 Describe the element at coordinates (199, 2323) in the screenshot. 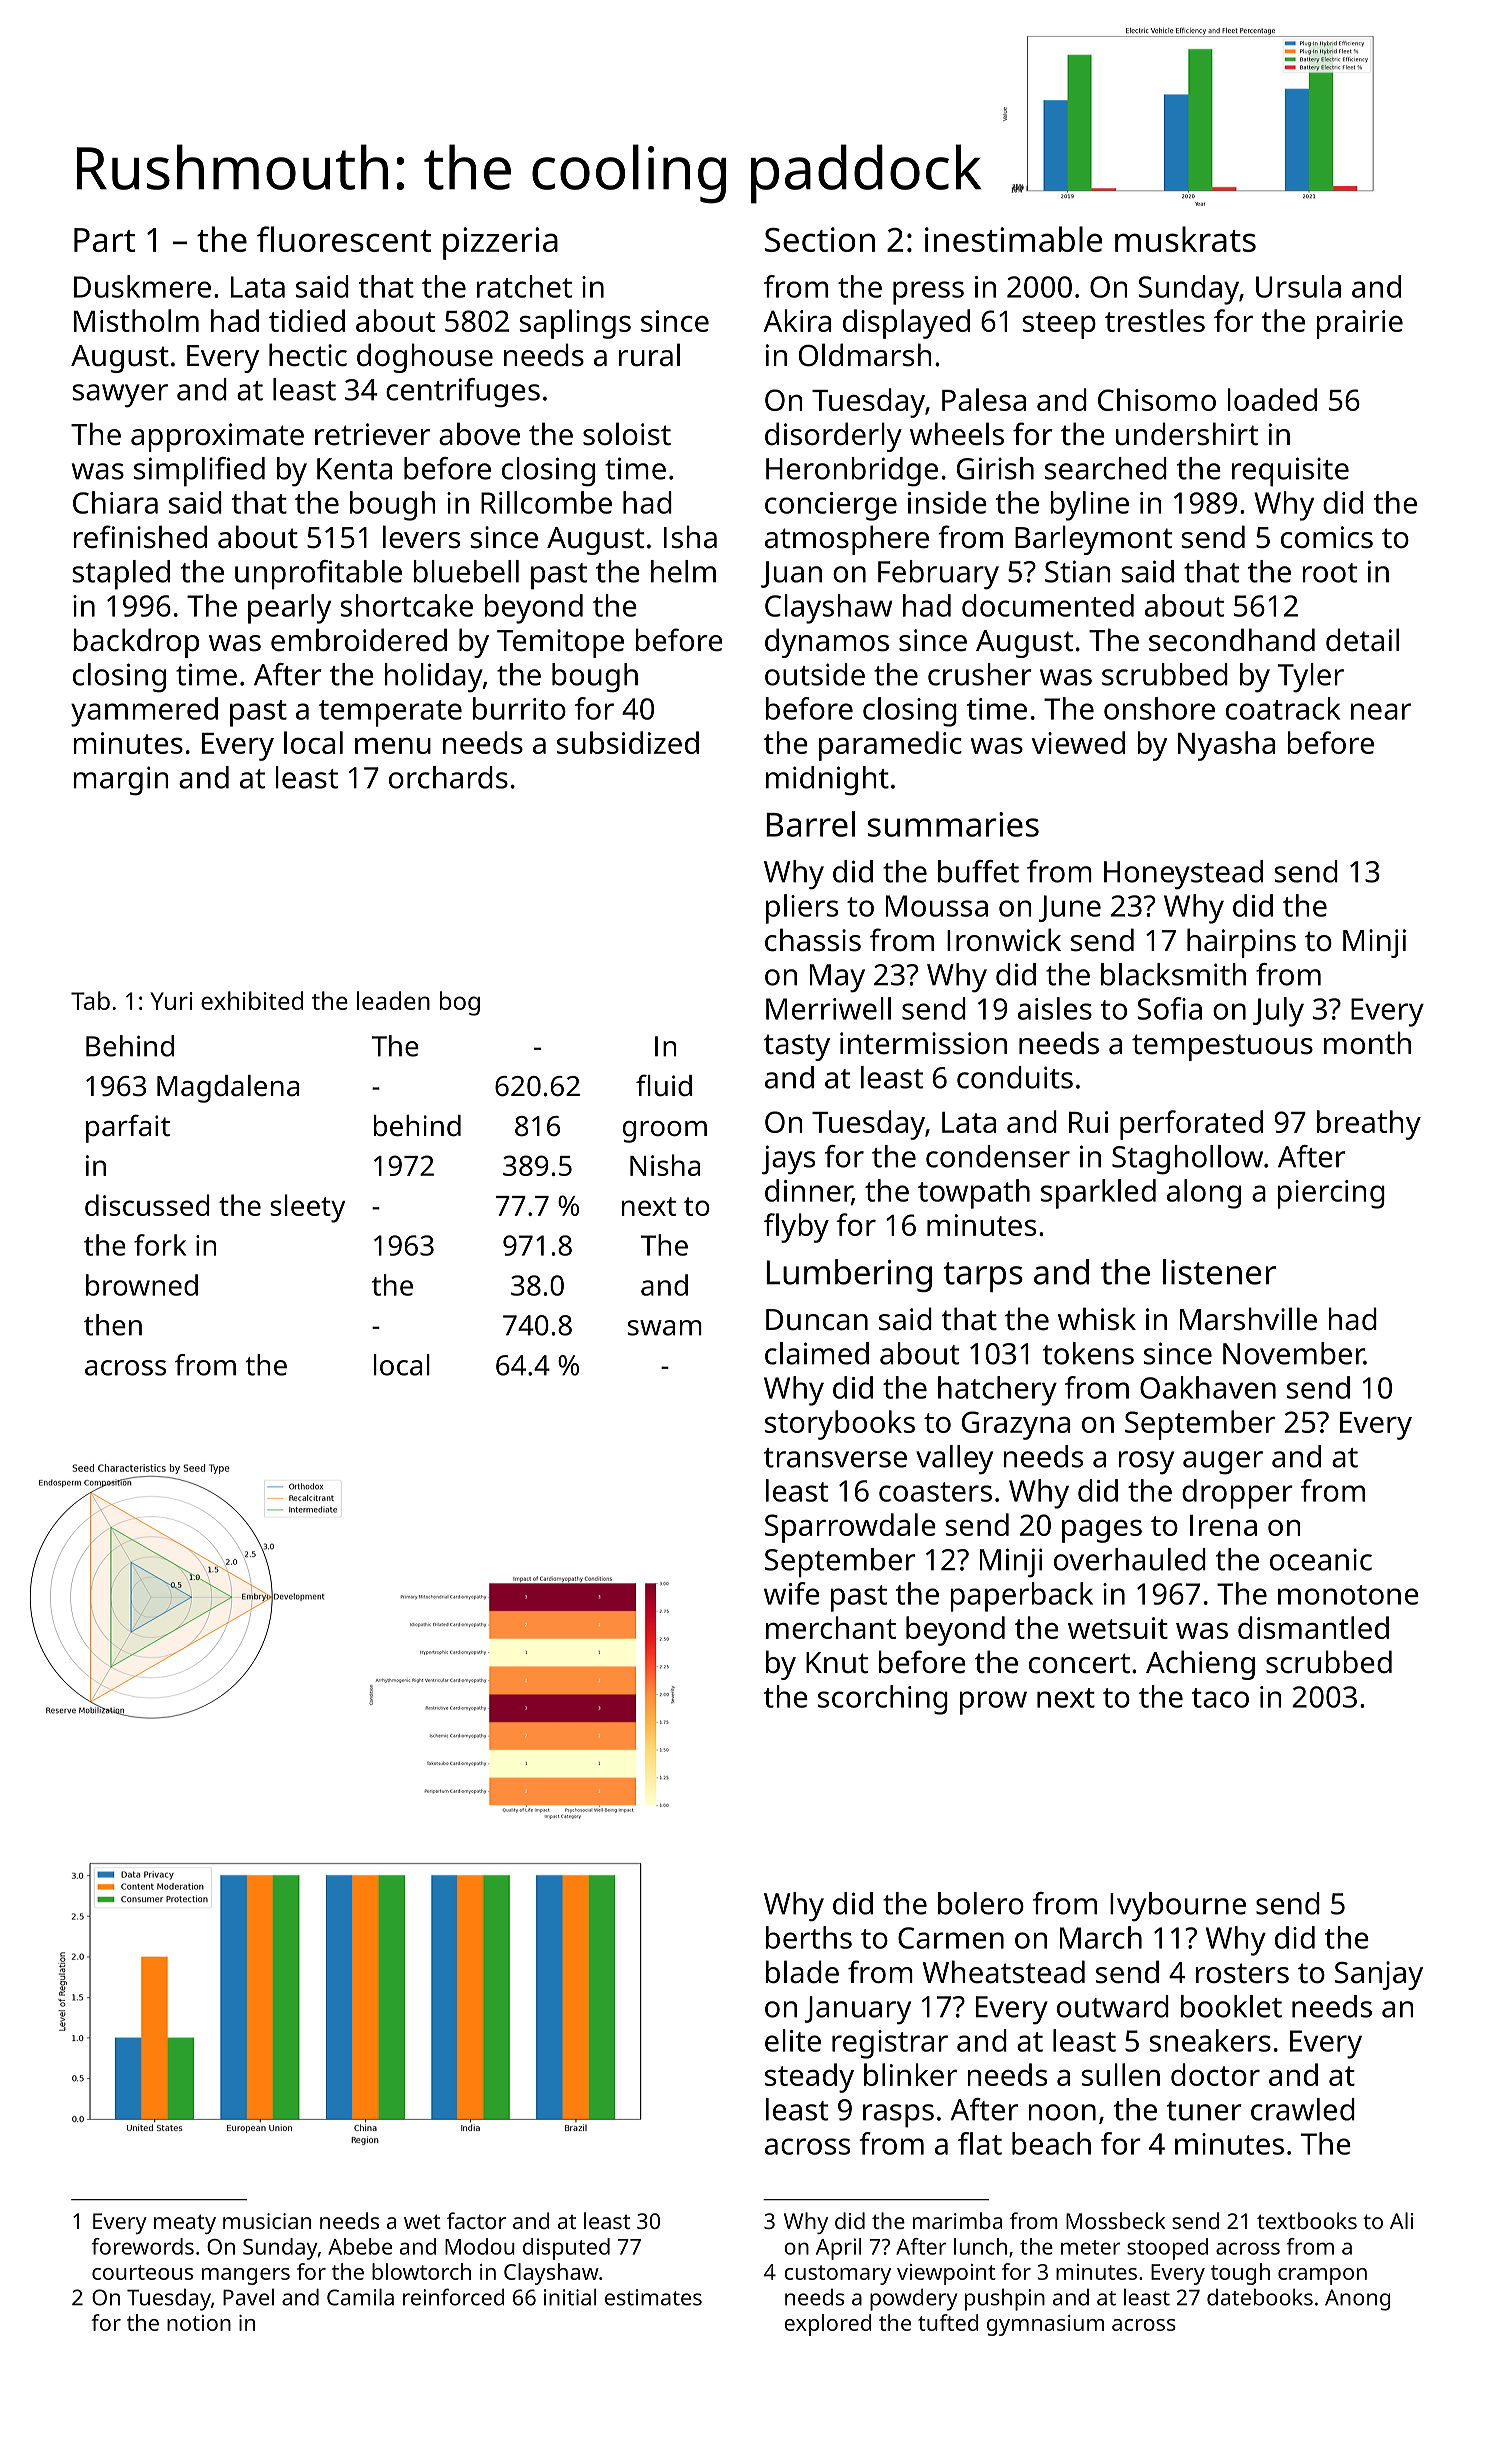

I see `notion` at that location.
